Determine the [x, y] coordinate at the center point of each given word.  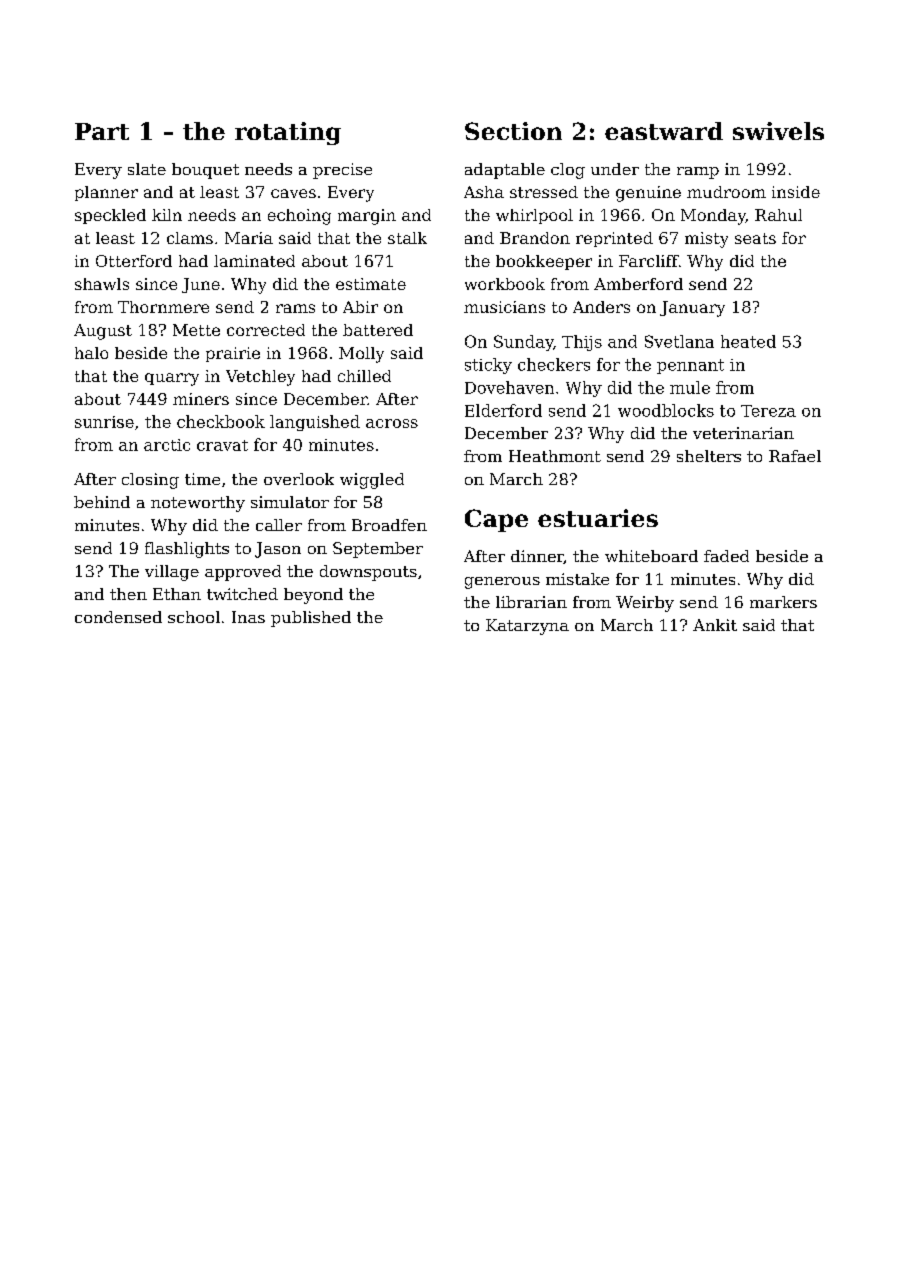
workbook [505, 284]
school [194, 617]
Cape [496, 520]
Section [513, 131]
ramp [698, 173]
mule [690, 387]
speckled [110, 216]
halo [91, 353]
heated [748, 341]
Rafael [795, 456]
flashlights [187, 550]
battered [378, 330]
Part [102, 131]
